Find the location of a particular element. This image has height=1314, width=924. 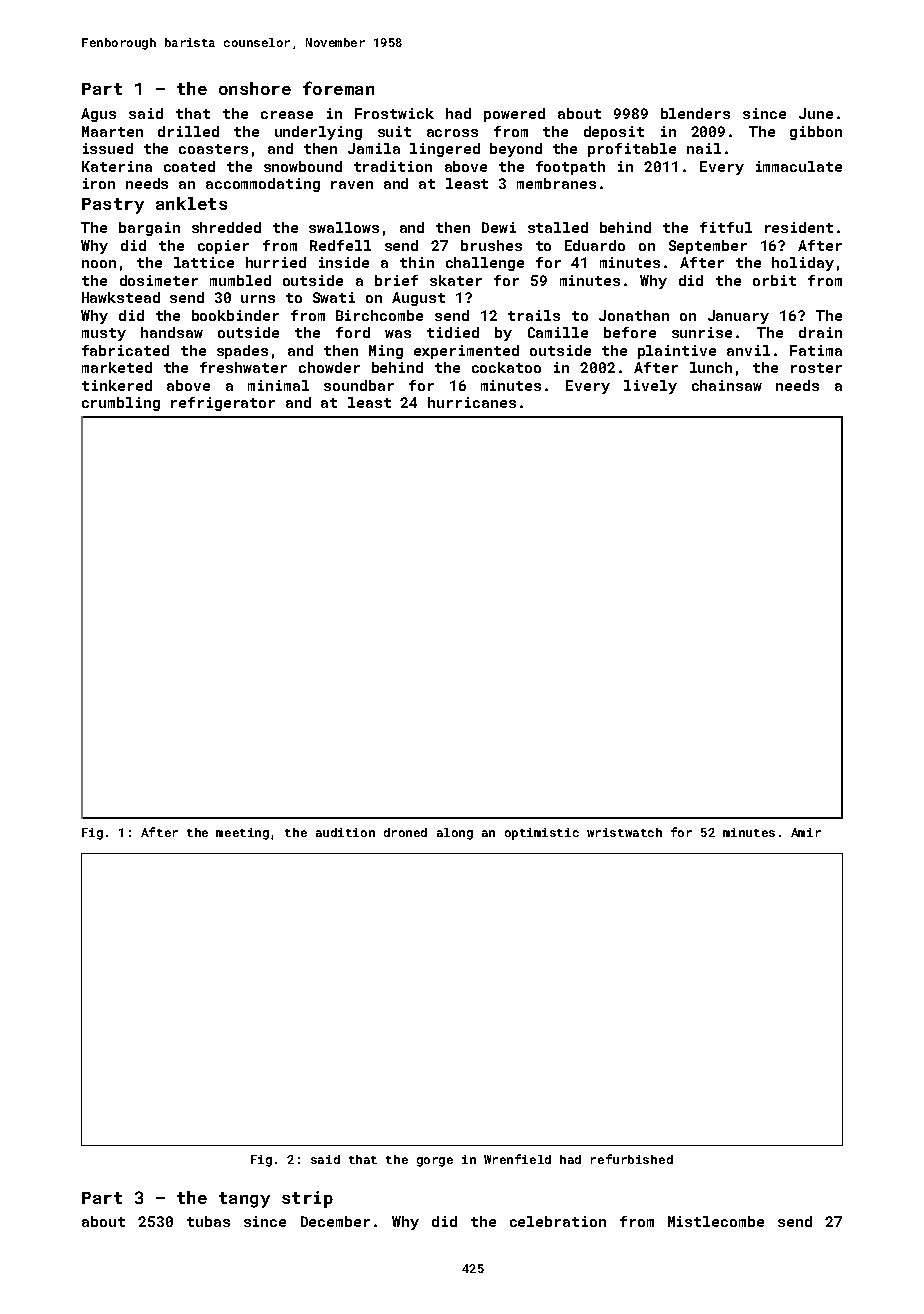

Frostwick is located at coordinates (394, 113).
